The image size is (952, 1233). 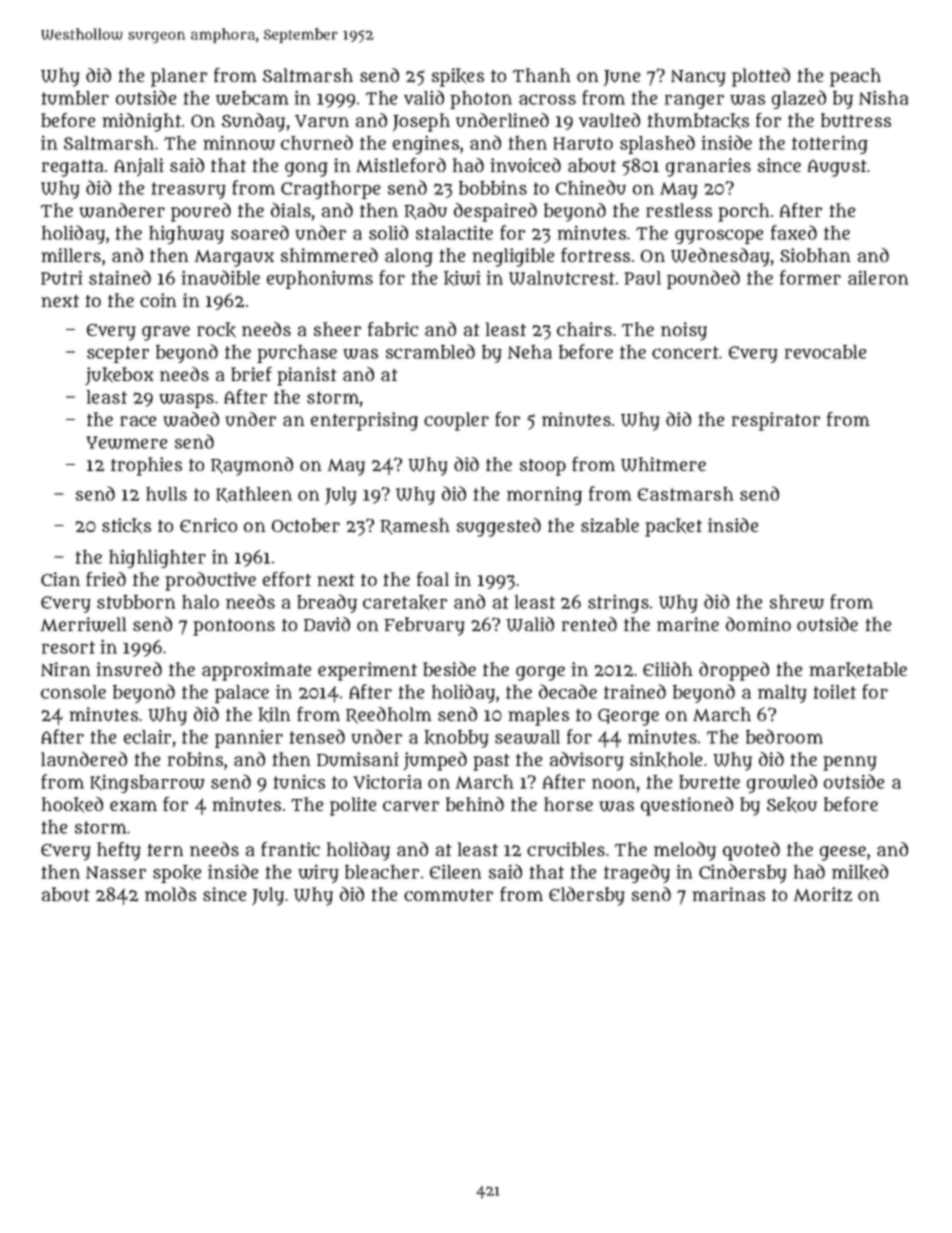 What do you see at coordinates (126, 526) in the screenshot?
I see `sticks` at bounding box center [126, 526].
